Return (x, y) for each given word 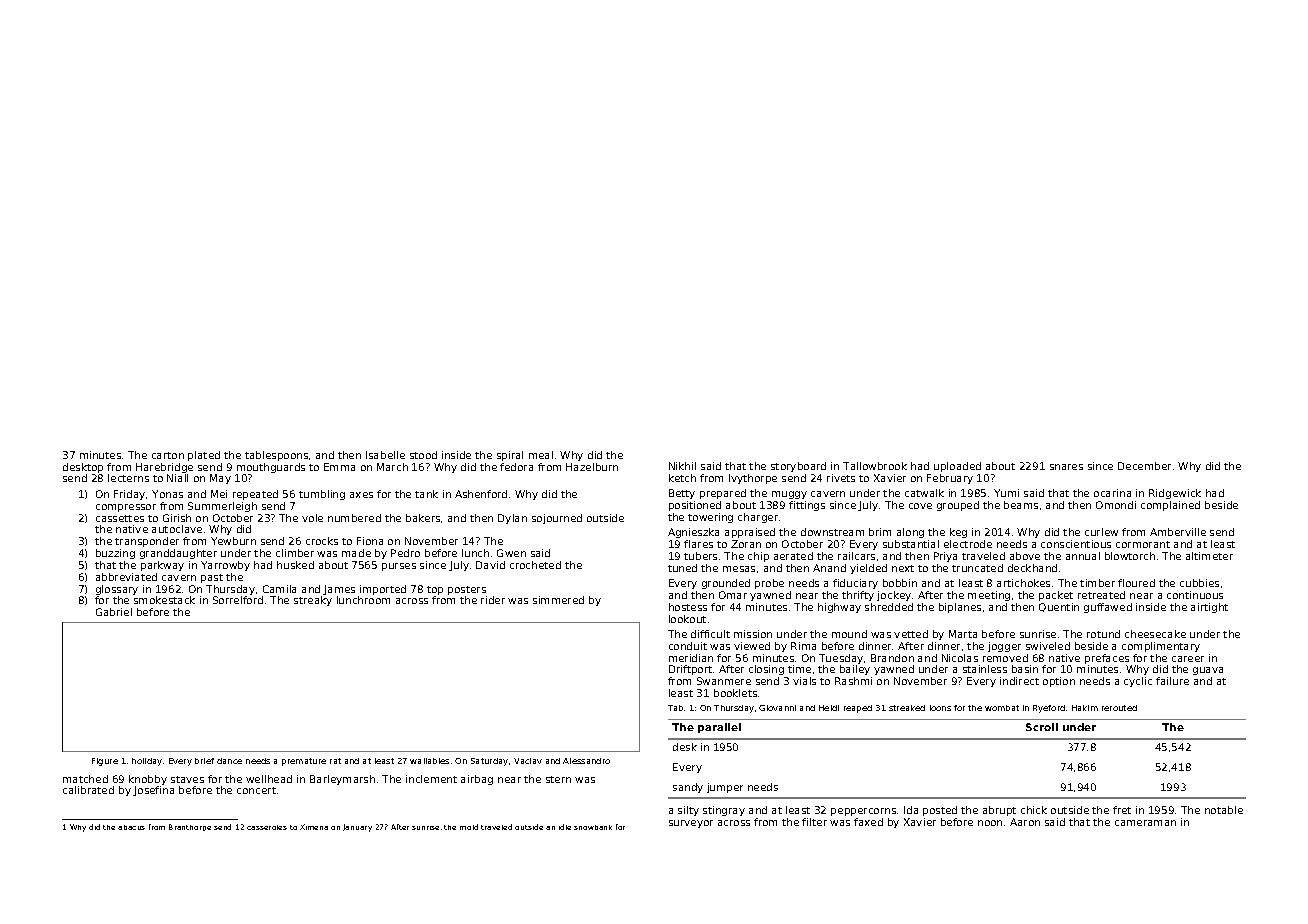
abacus (131, 827)
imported (383, 590)
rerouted (1119, 708)
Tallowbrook (875, 466)
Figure (105, 762)
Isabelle (385, 455)
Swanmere (724, 681)
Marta (963, 634)
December (1144, 466)
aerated (793, 556)
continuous (1195, 595)
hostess (688, 607)
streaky (313, 601)
